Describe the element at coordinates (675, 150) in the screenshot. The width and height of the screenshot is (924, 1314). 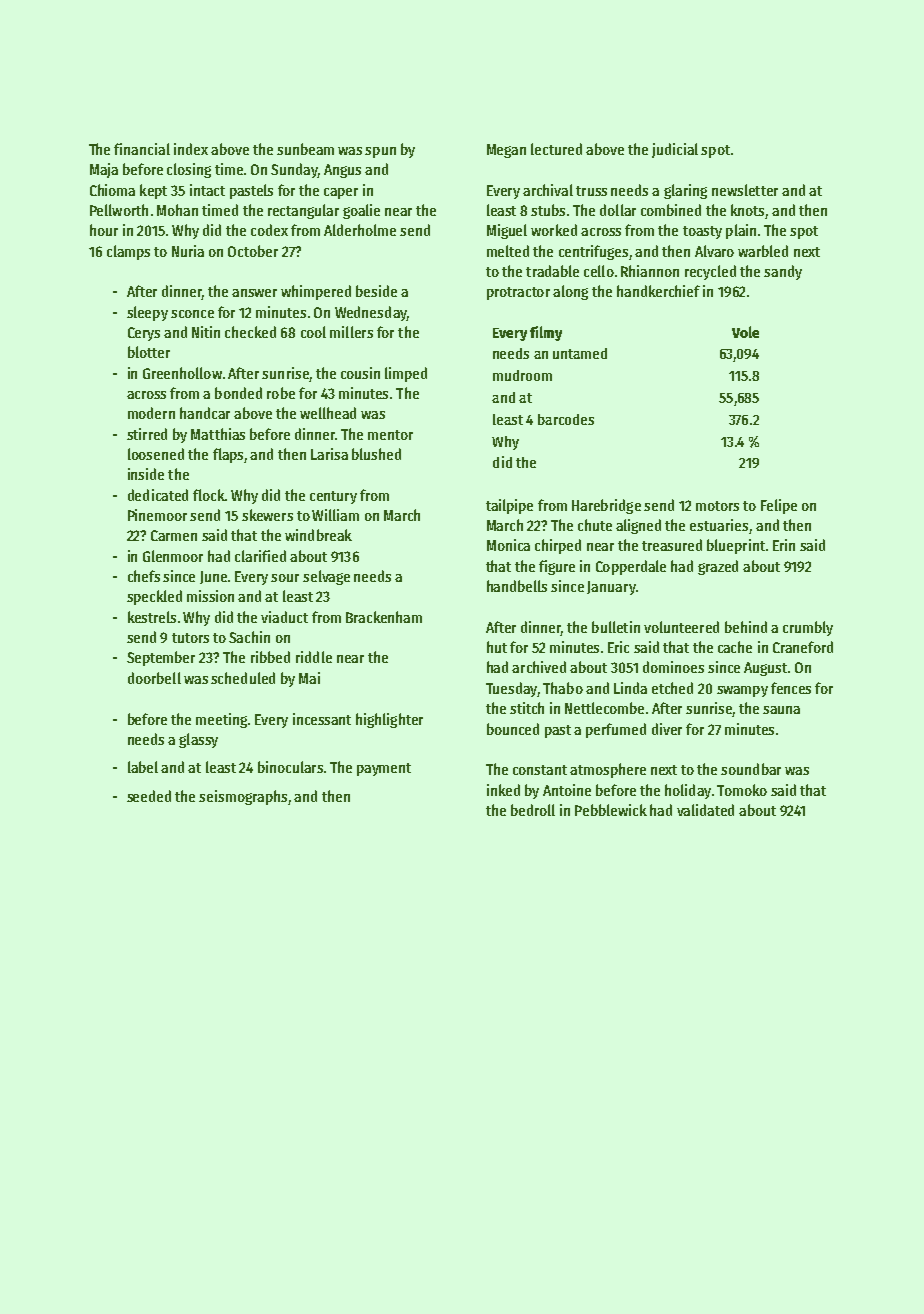
I see `judicial` at that location.
